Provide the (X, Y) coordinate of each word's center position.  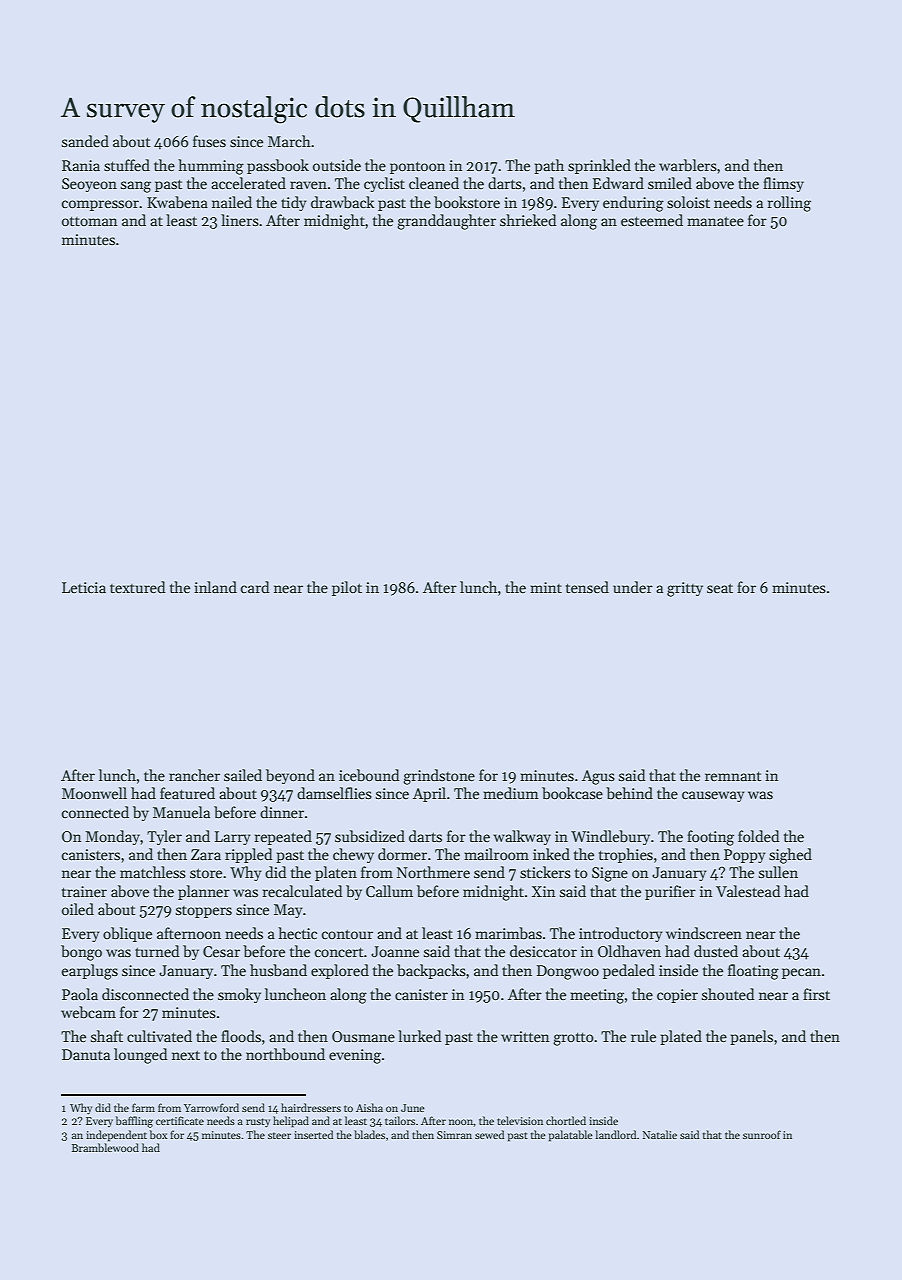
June (413, 1108)
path (549, 166)
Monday (113, 837)
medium (511, 793)
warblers (688, 165)
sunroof (762, 1134)
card (254, 587)
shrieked (528, 220)
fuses (209, 141)
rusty (258, 1122)
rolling (789, 204)
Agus (598, 777)
